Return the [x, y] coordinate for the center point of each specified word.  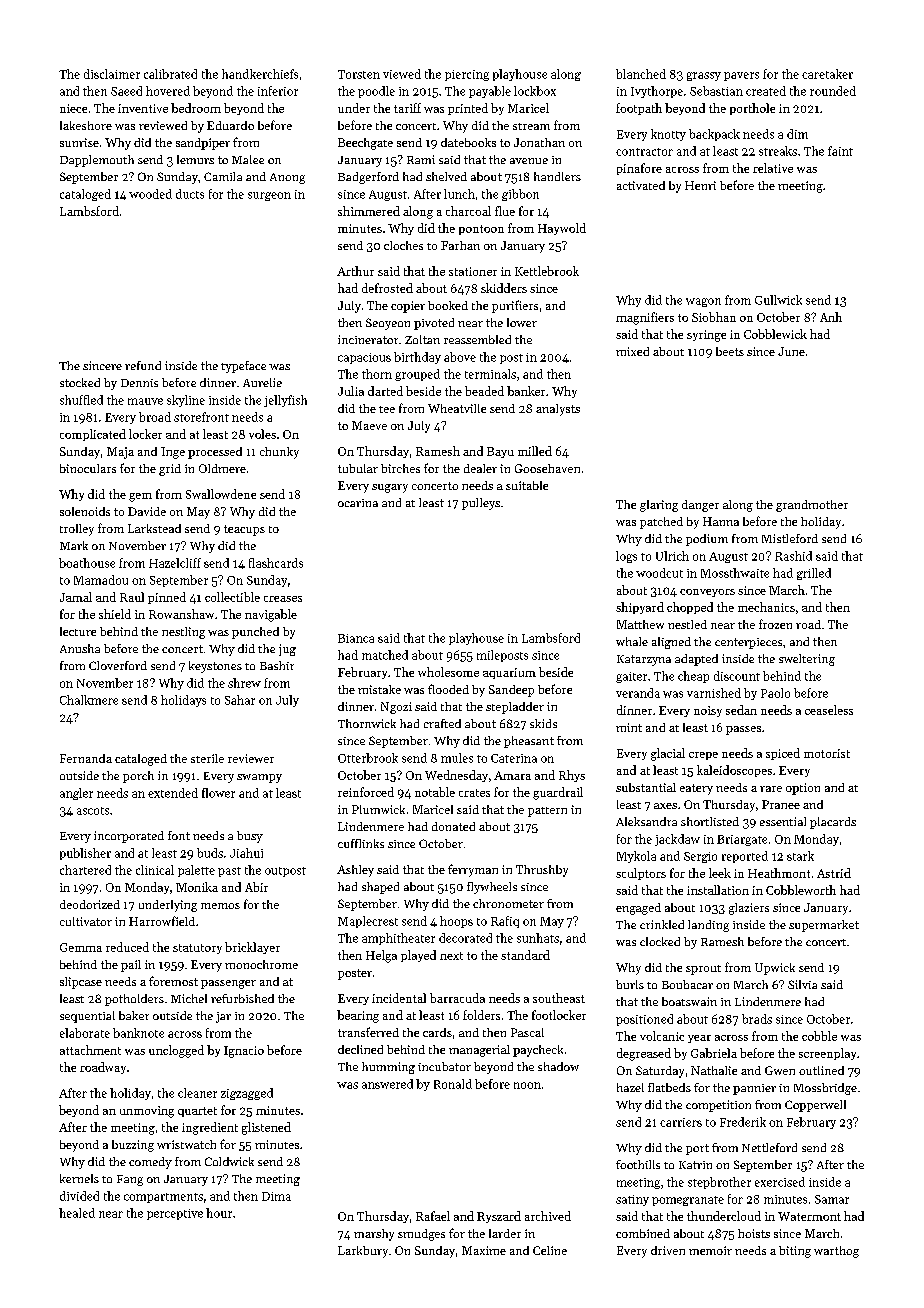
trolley [77, 530]
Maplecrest [368, 922]
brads [757, 1019]
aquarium [509, 673]
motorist [827, 753]
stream [531, 126]
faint [840, 151]
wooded [150, 194]
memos [220, 906]
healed [77, 1213]
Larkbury [363, 1252]
